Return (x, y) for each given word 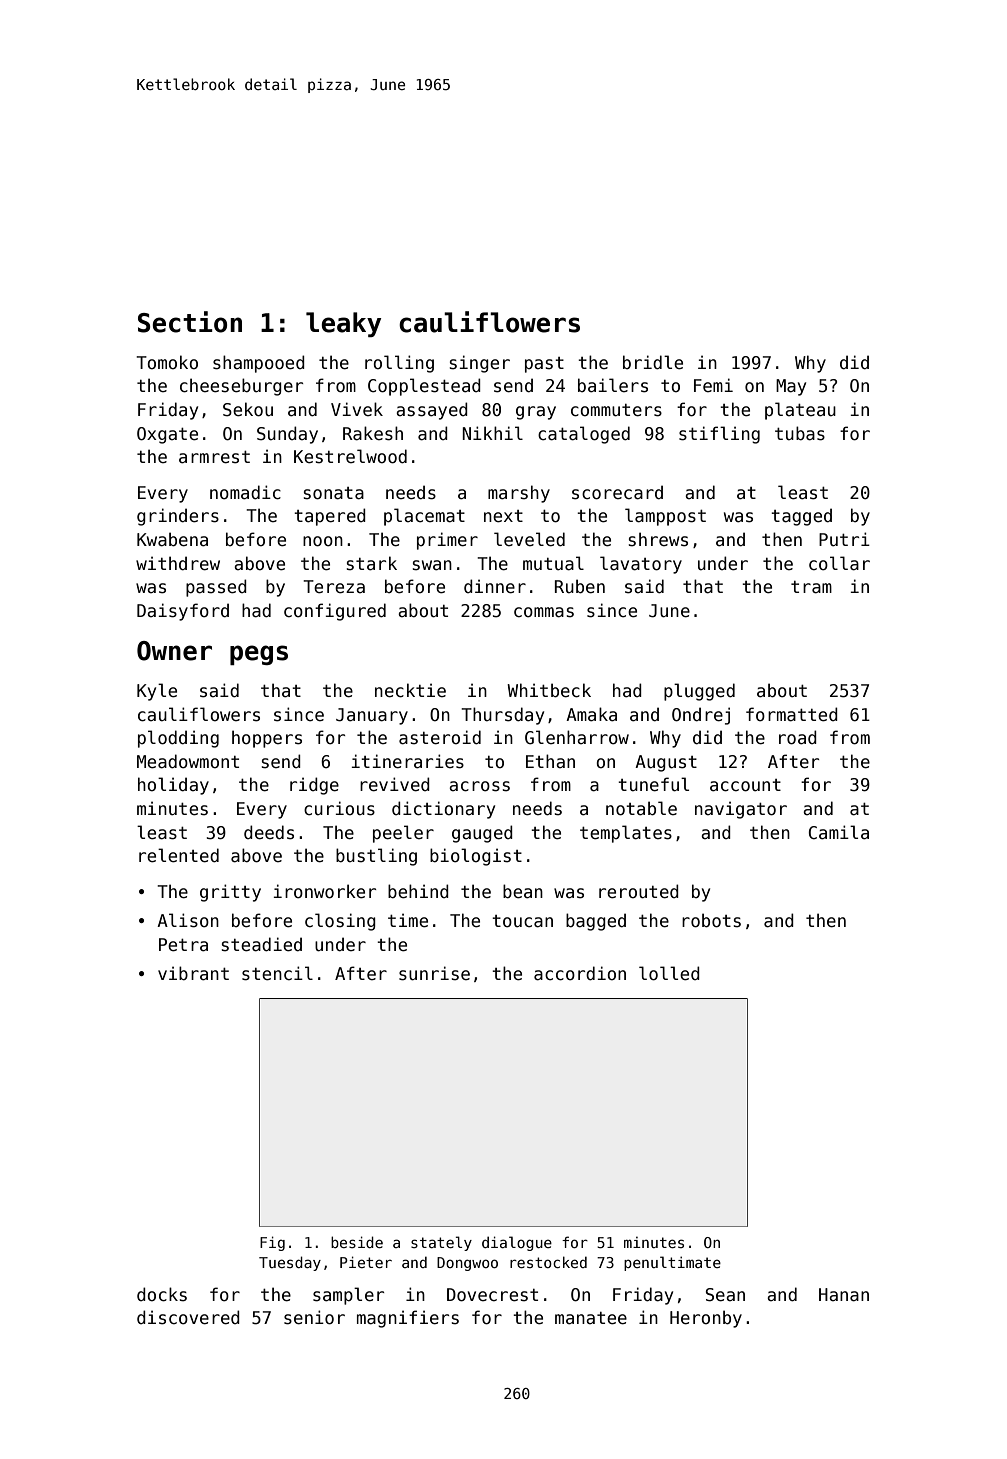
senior (314, 1317)
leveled (529, 539)
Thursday (502, 716)
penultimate (672, 1263)
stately (441, 1243)
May (791, 387)
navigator (741, 810)
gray (536, 413)
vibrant (193, 973)
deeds (269, 832)
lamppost (665, 517)
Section (190, 322)
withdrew (178, 563)
